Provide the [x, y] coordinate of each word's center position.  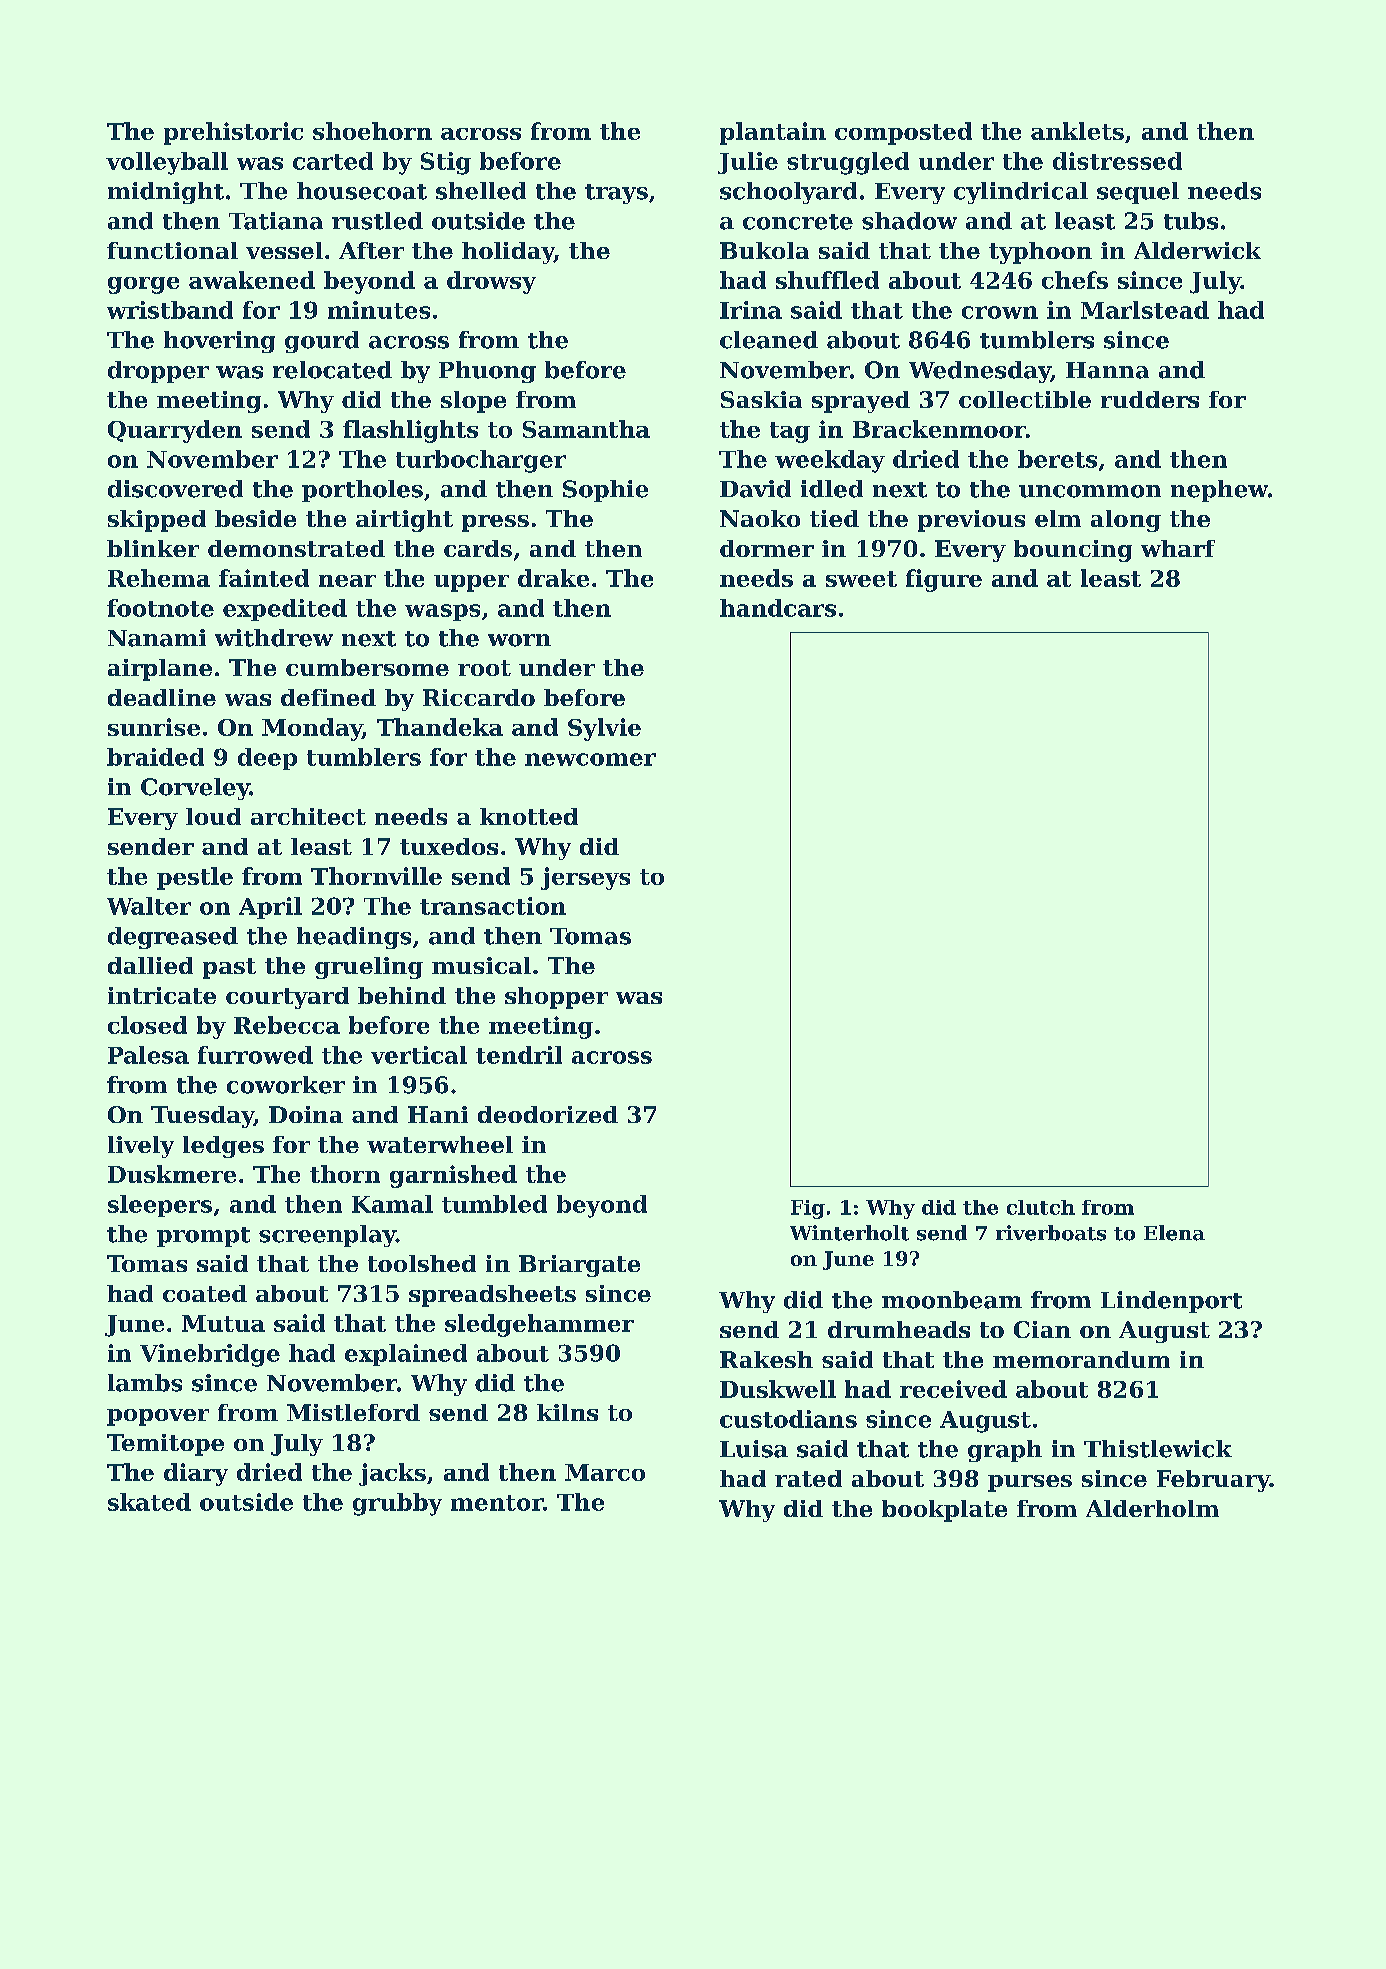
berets [1057, 459]
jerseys [585, 878]
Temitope [165, 1445]
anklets [1077, 131]
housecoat [362, 191]
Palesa [148, 1055]
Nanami [157, 638]
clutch [1041, 1207]
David [755, 489]
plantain [773, 133]
